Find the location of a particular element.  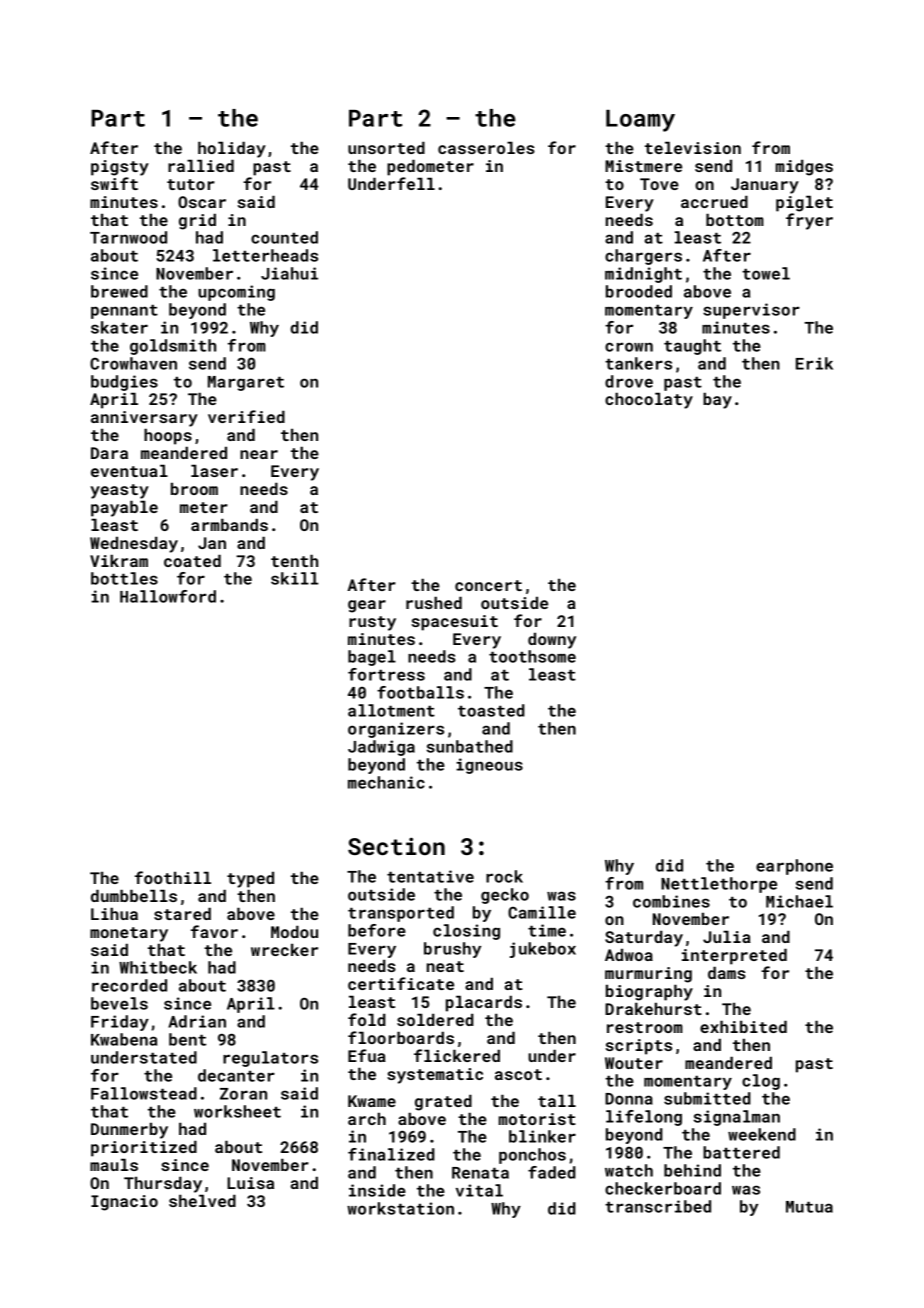

Hallowford is located at coordinates (168, 596).
